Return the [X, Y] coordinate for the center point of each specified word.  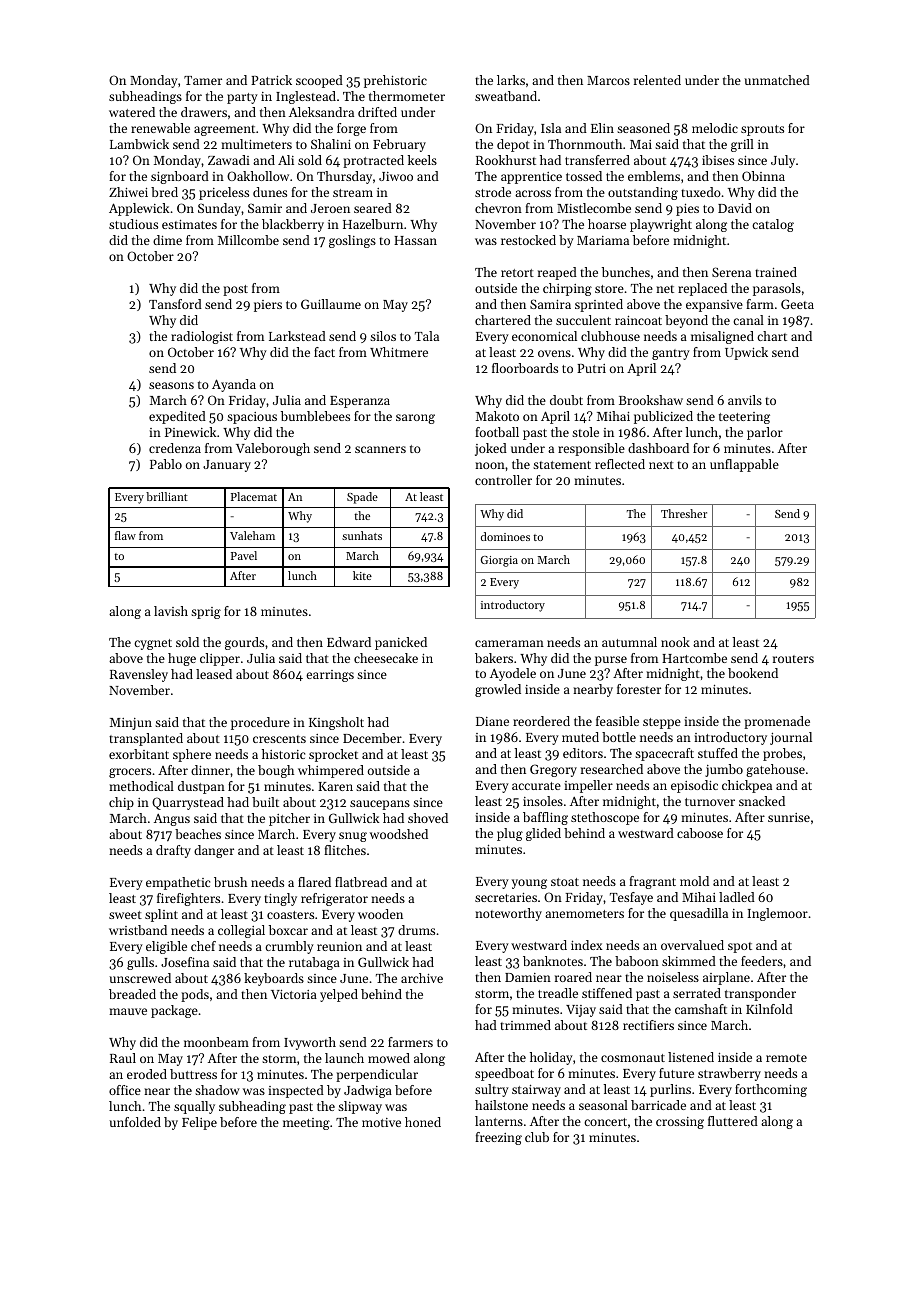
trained [776, 272]
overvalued [692, 945]
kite [362, 575]
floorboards [525, 368]
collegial [241, 931]
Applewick [139, 209]
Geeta [797, 304]
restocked [528, 240]
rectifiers [648, 1025]
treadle [558, 993]
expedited [177, 417]
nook [675, 642]
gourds [244, 643]
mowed [389, 1058]
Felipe [199, 1123]
